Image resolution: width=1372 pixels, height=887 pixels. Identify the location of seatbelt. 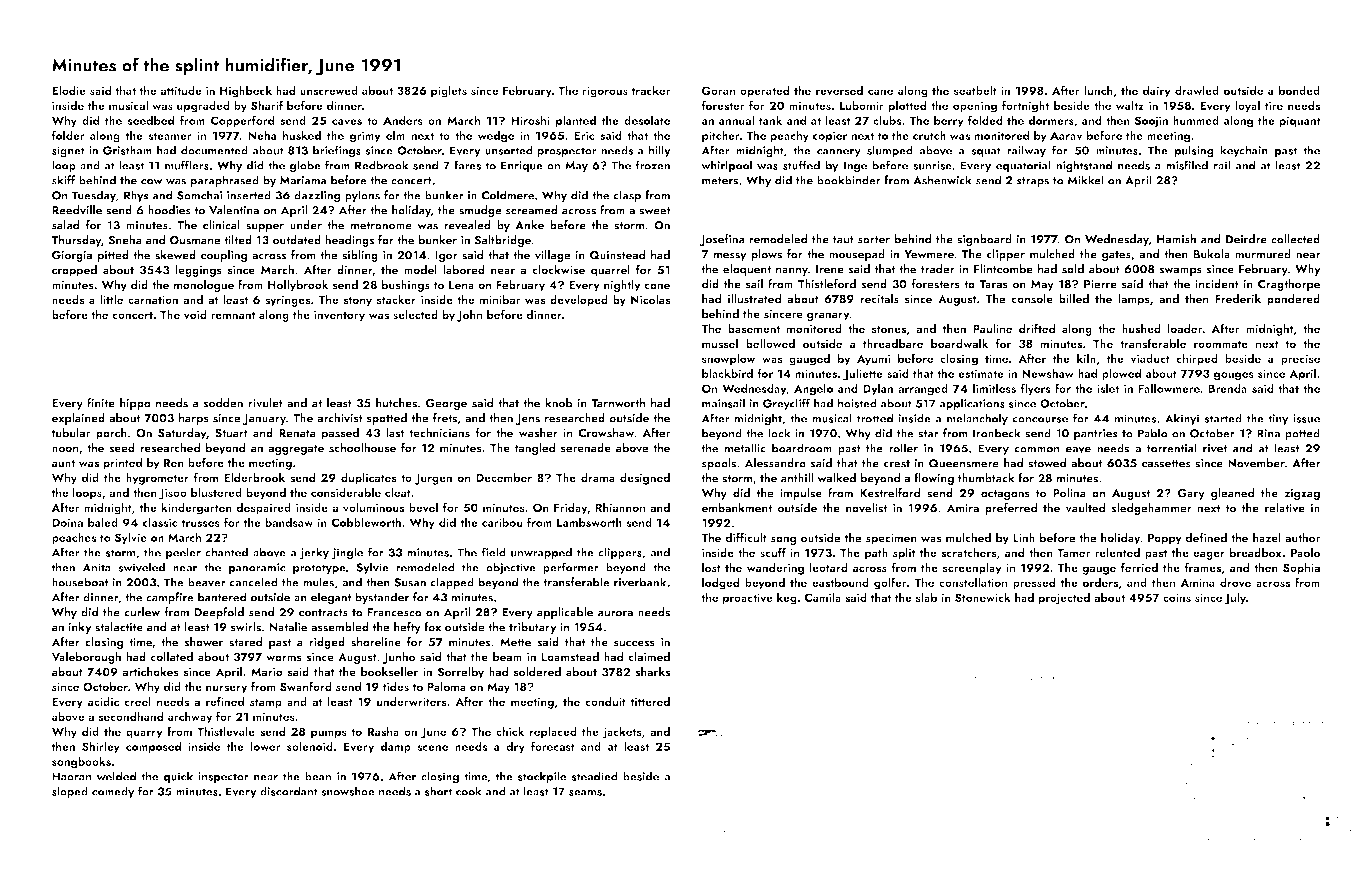
(975, 90).
